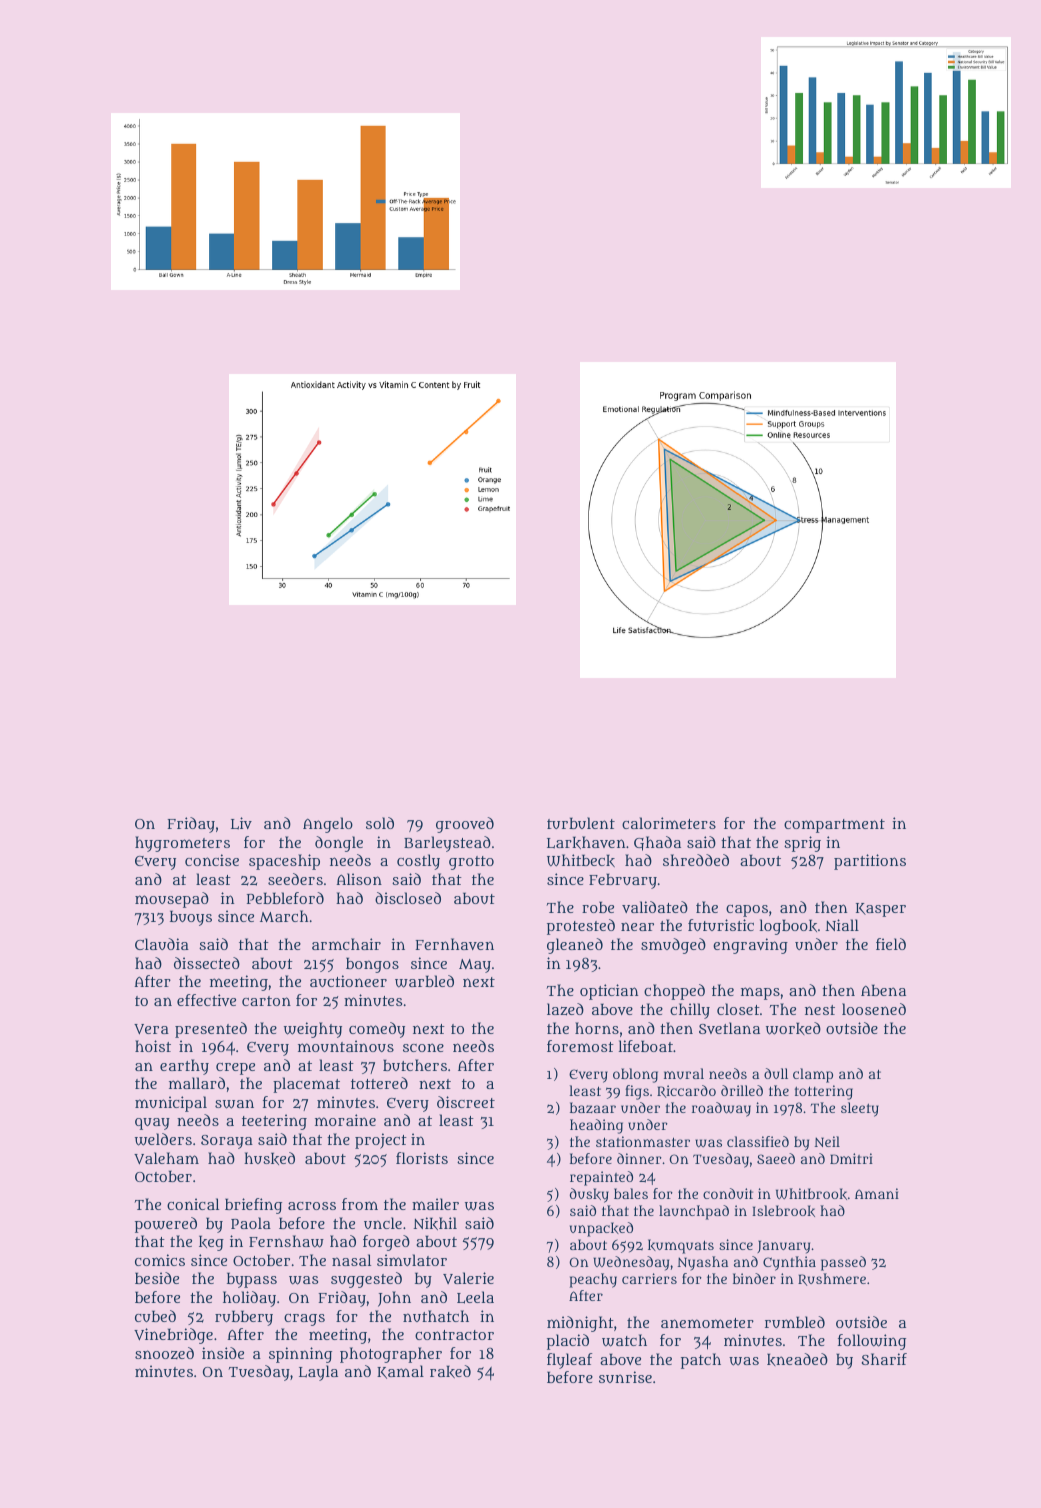  What do you see at coordinates (596, 1126) in the screenshot?
I see `heading` at bounding box center [596, 1126].
